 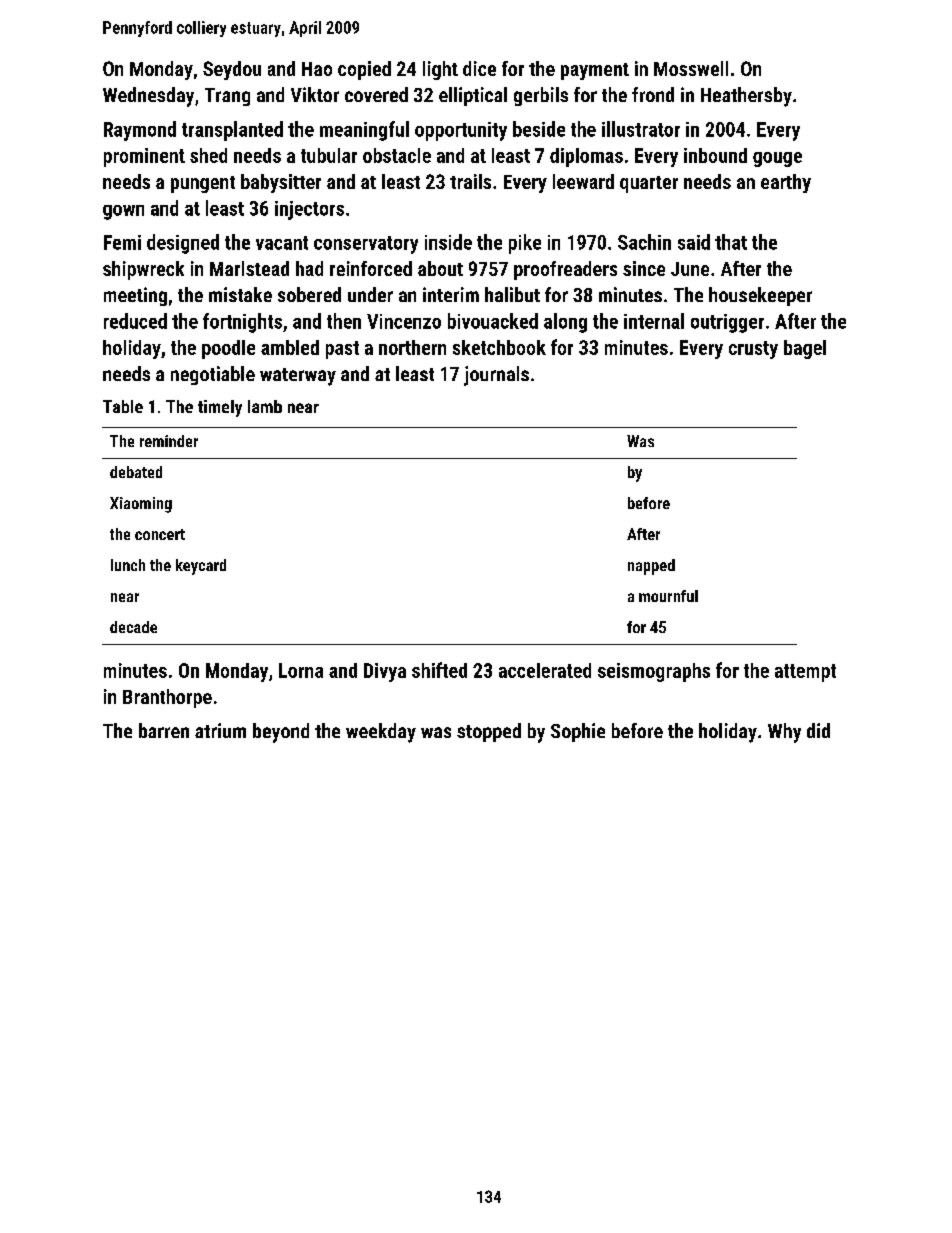 I want to click on gown, so click(x=123, y=212).
